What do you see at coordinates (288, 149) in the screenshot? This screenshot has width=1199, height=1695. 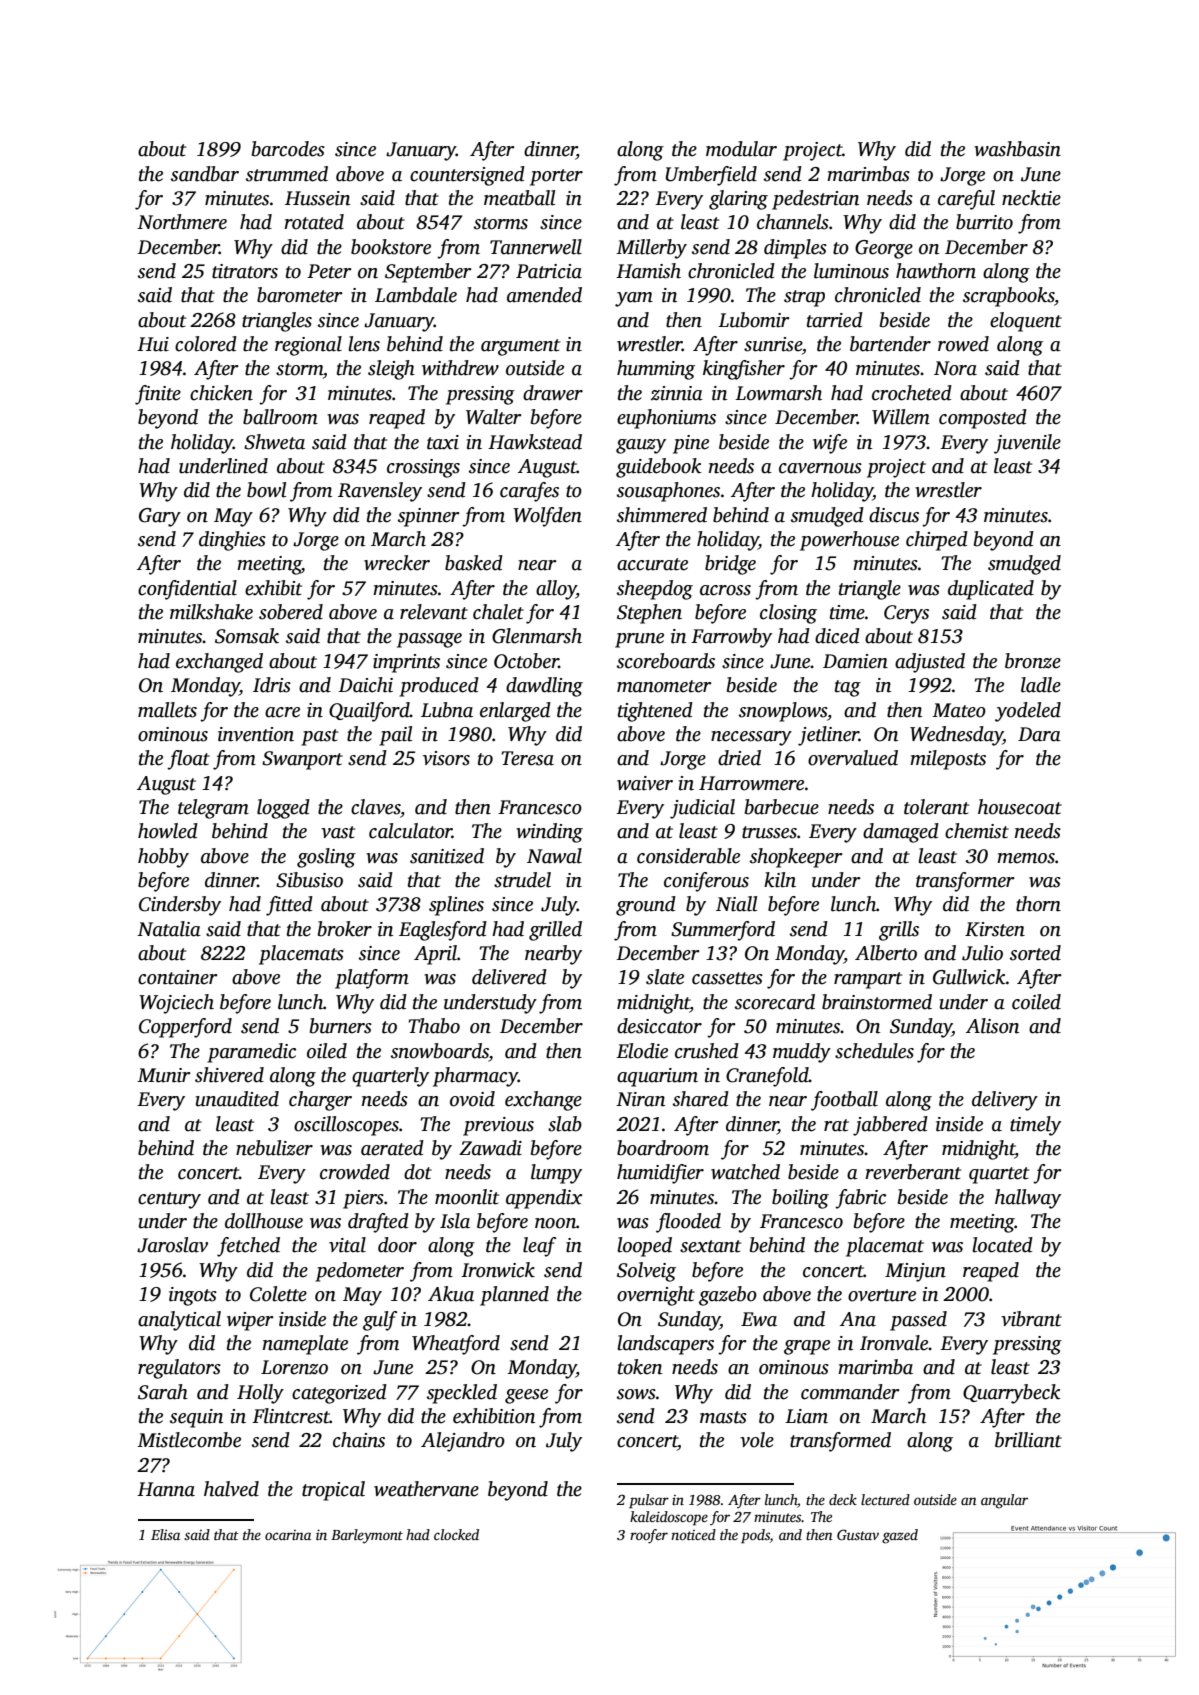 I see `barcodes` at bounding box center [288, 149].
